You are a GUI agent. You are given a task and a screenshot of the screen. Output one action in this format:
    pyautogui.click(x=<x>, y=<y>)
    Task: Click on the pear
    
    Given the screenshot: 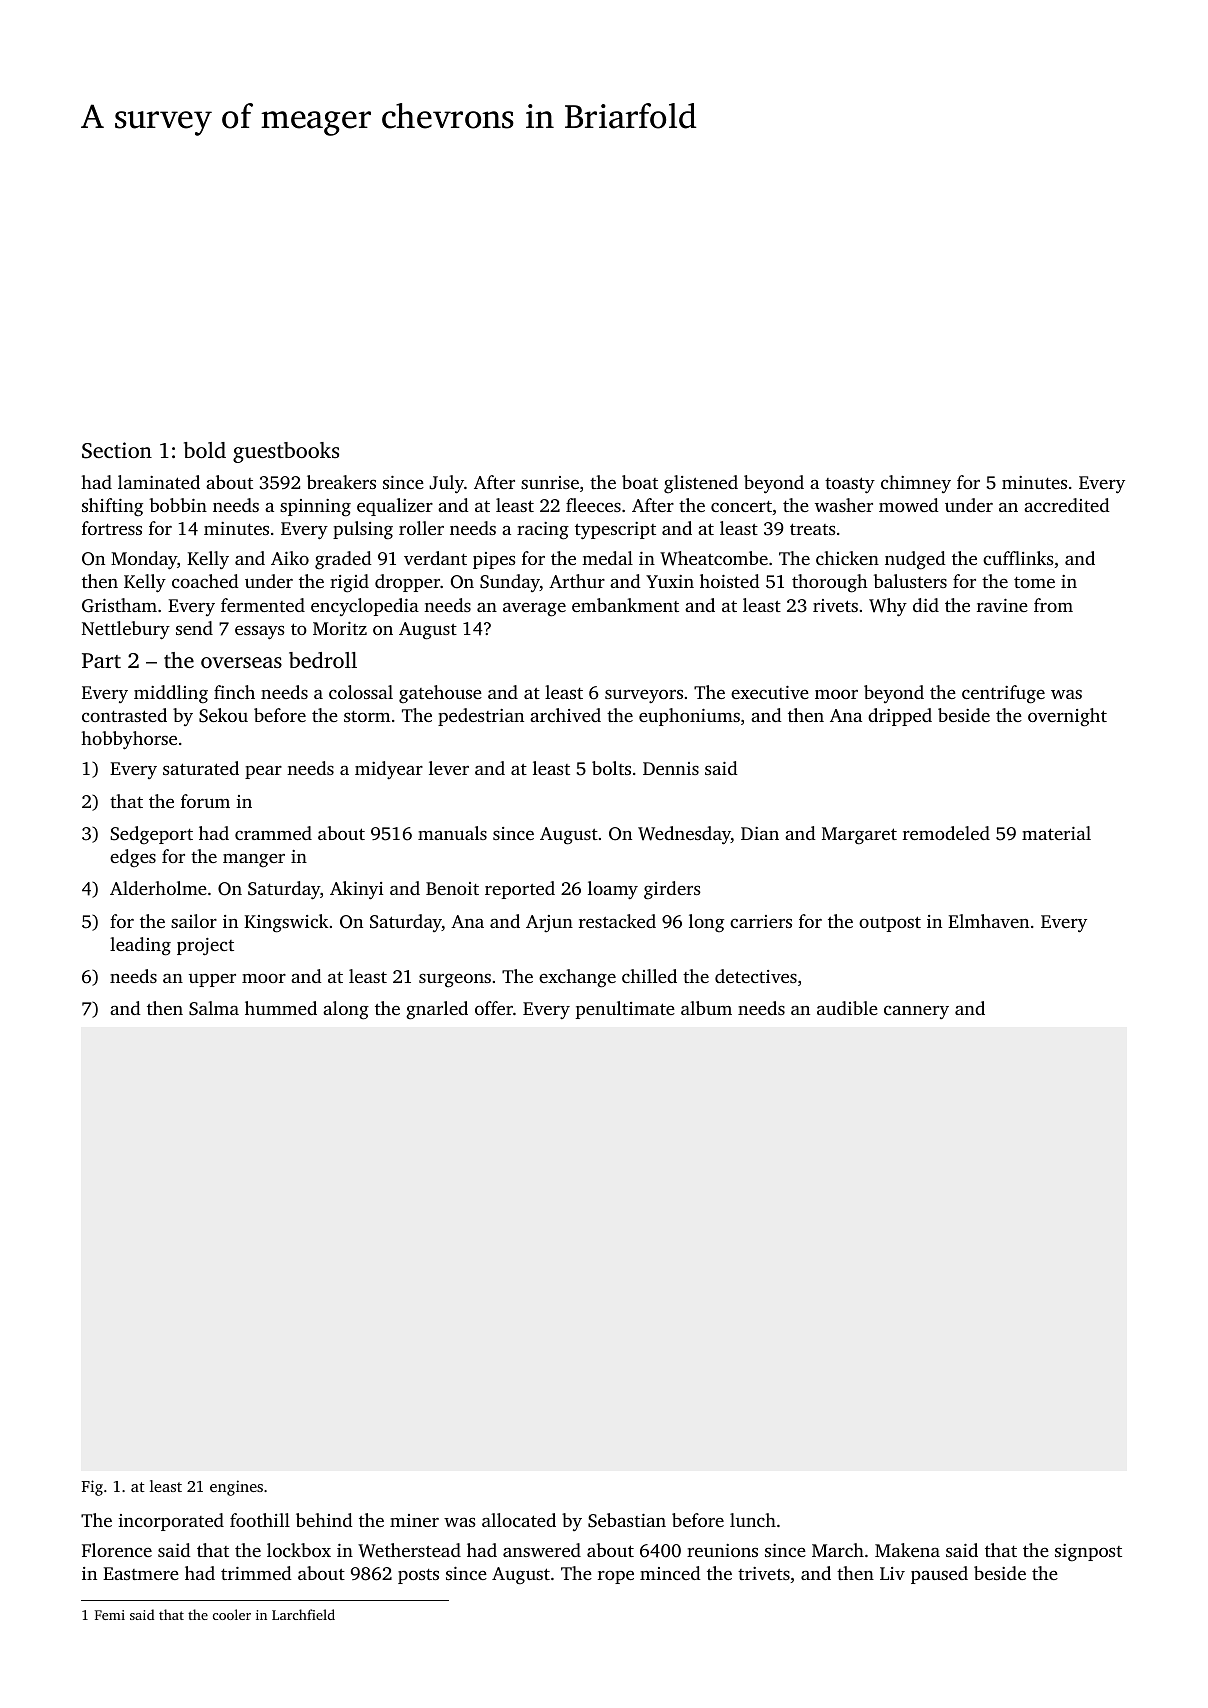 What is the action you would take?
    pyautogui.click(x=263, y=772)
